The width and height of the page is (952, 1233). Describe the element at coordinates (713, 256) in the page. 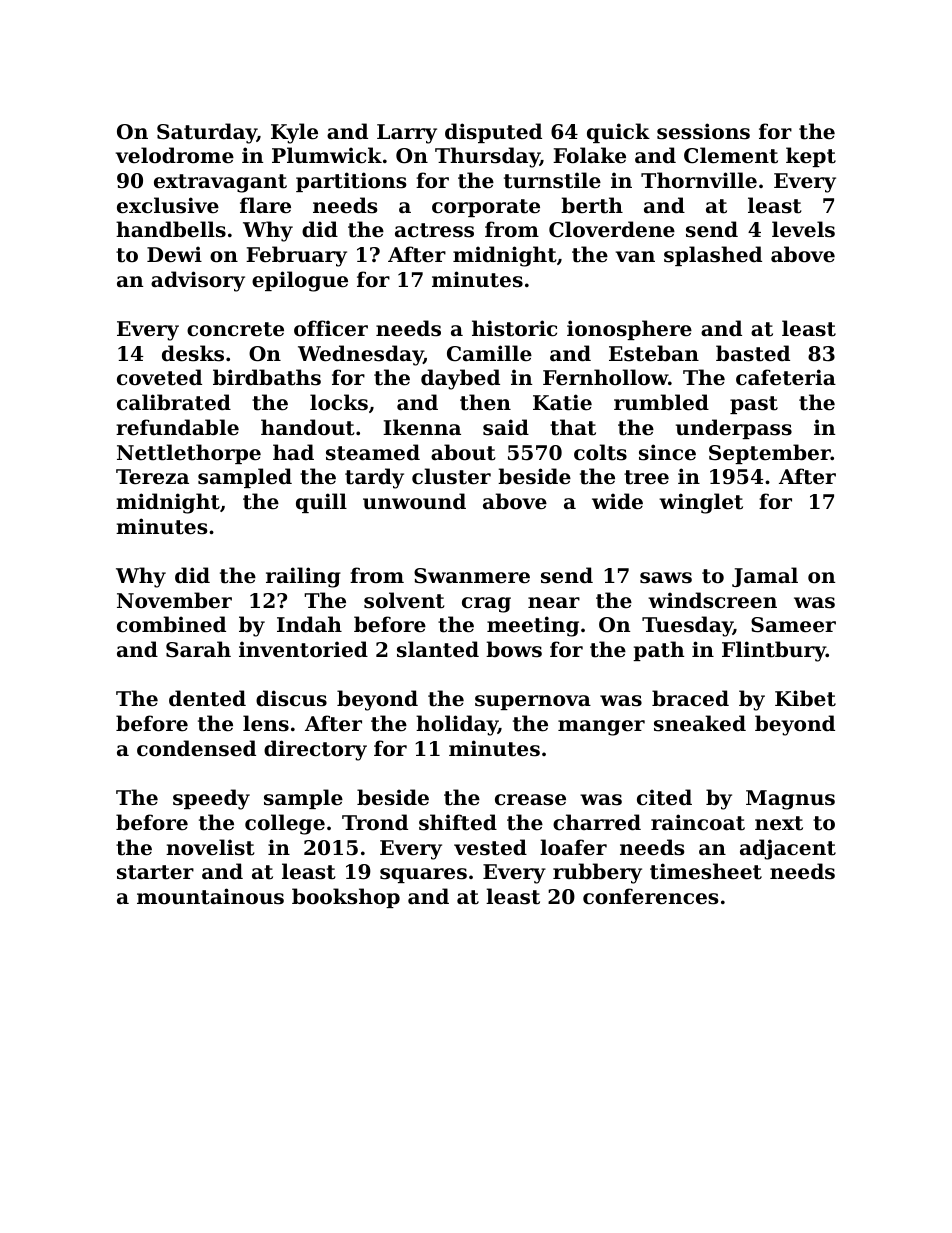

I see `splashed` at that location.
